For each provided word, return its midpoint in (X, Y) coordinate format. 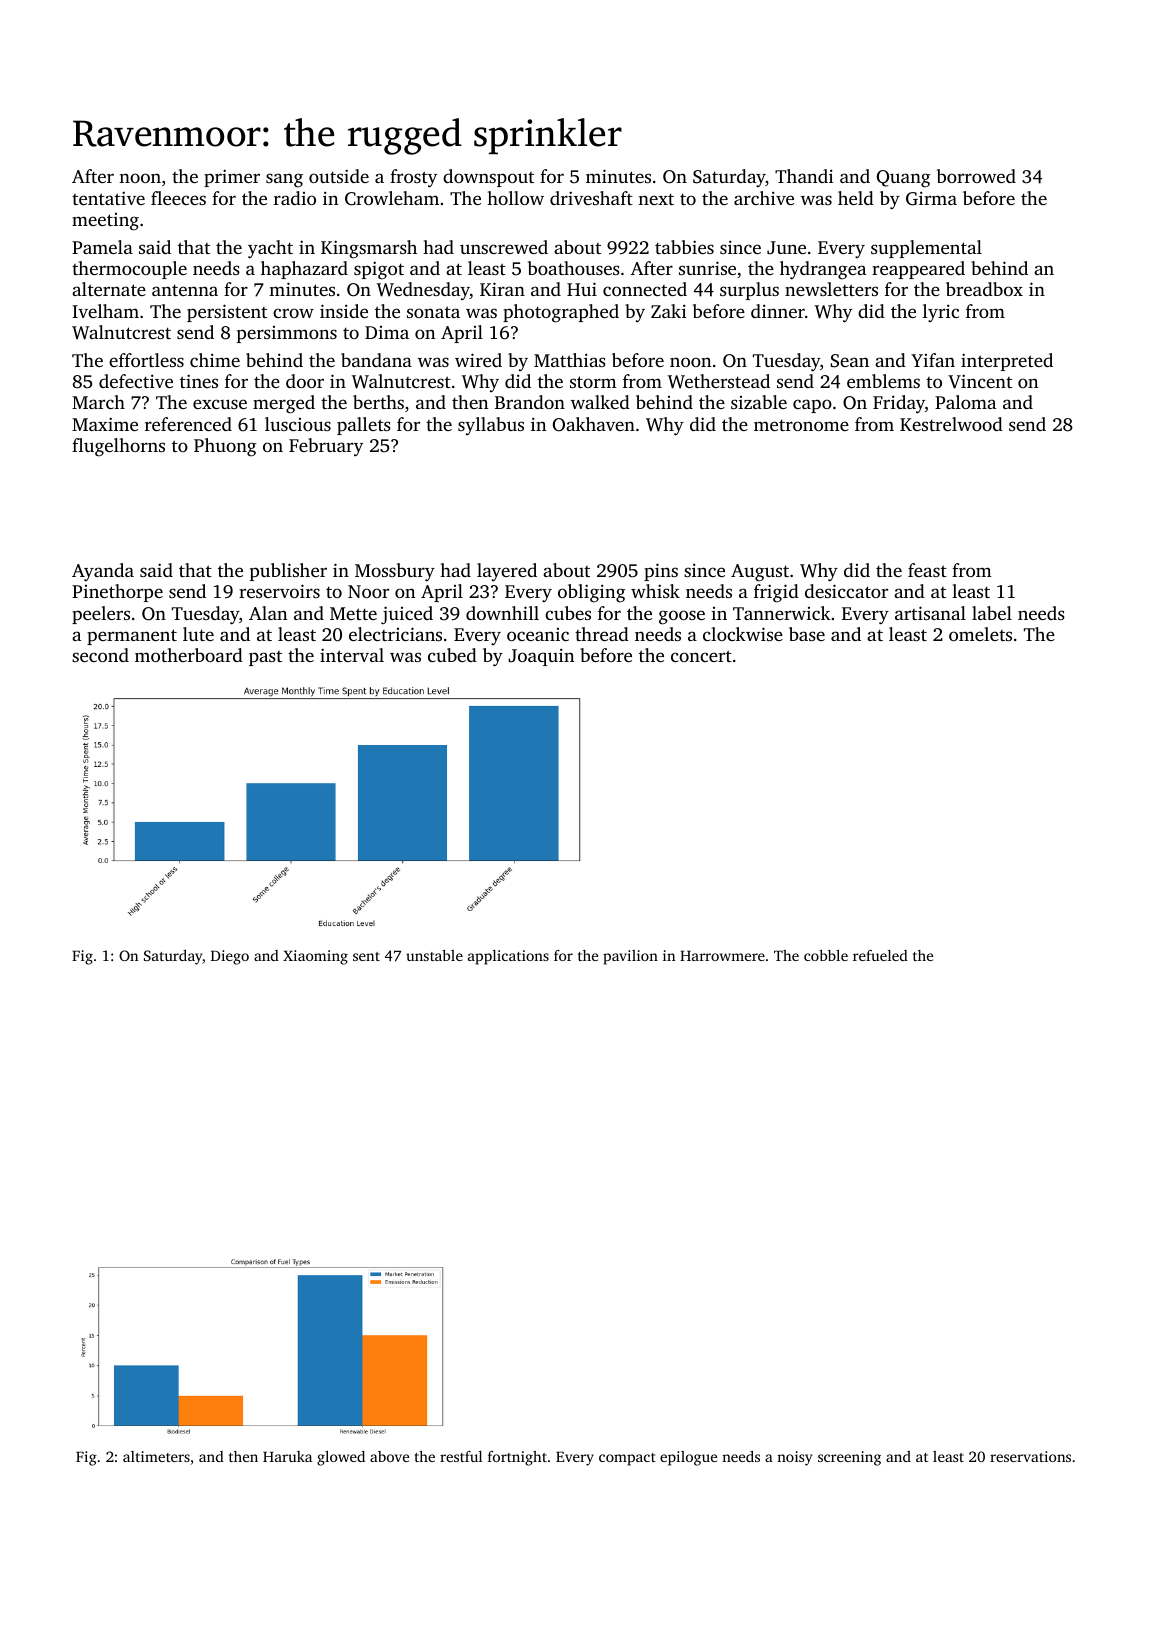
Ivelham (105, 311)
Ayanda (103, 572)
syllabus (491, 426)
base (807, 634)
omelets (980, 634)
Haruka (287, 1456)
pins (661, 572)
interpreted (1007, 362)
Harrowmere (722, 955)
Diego (230, 957)
